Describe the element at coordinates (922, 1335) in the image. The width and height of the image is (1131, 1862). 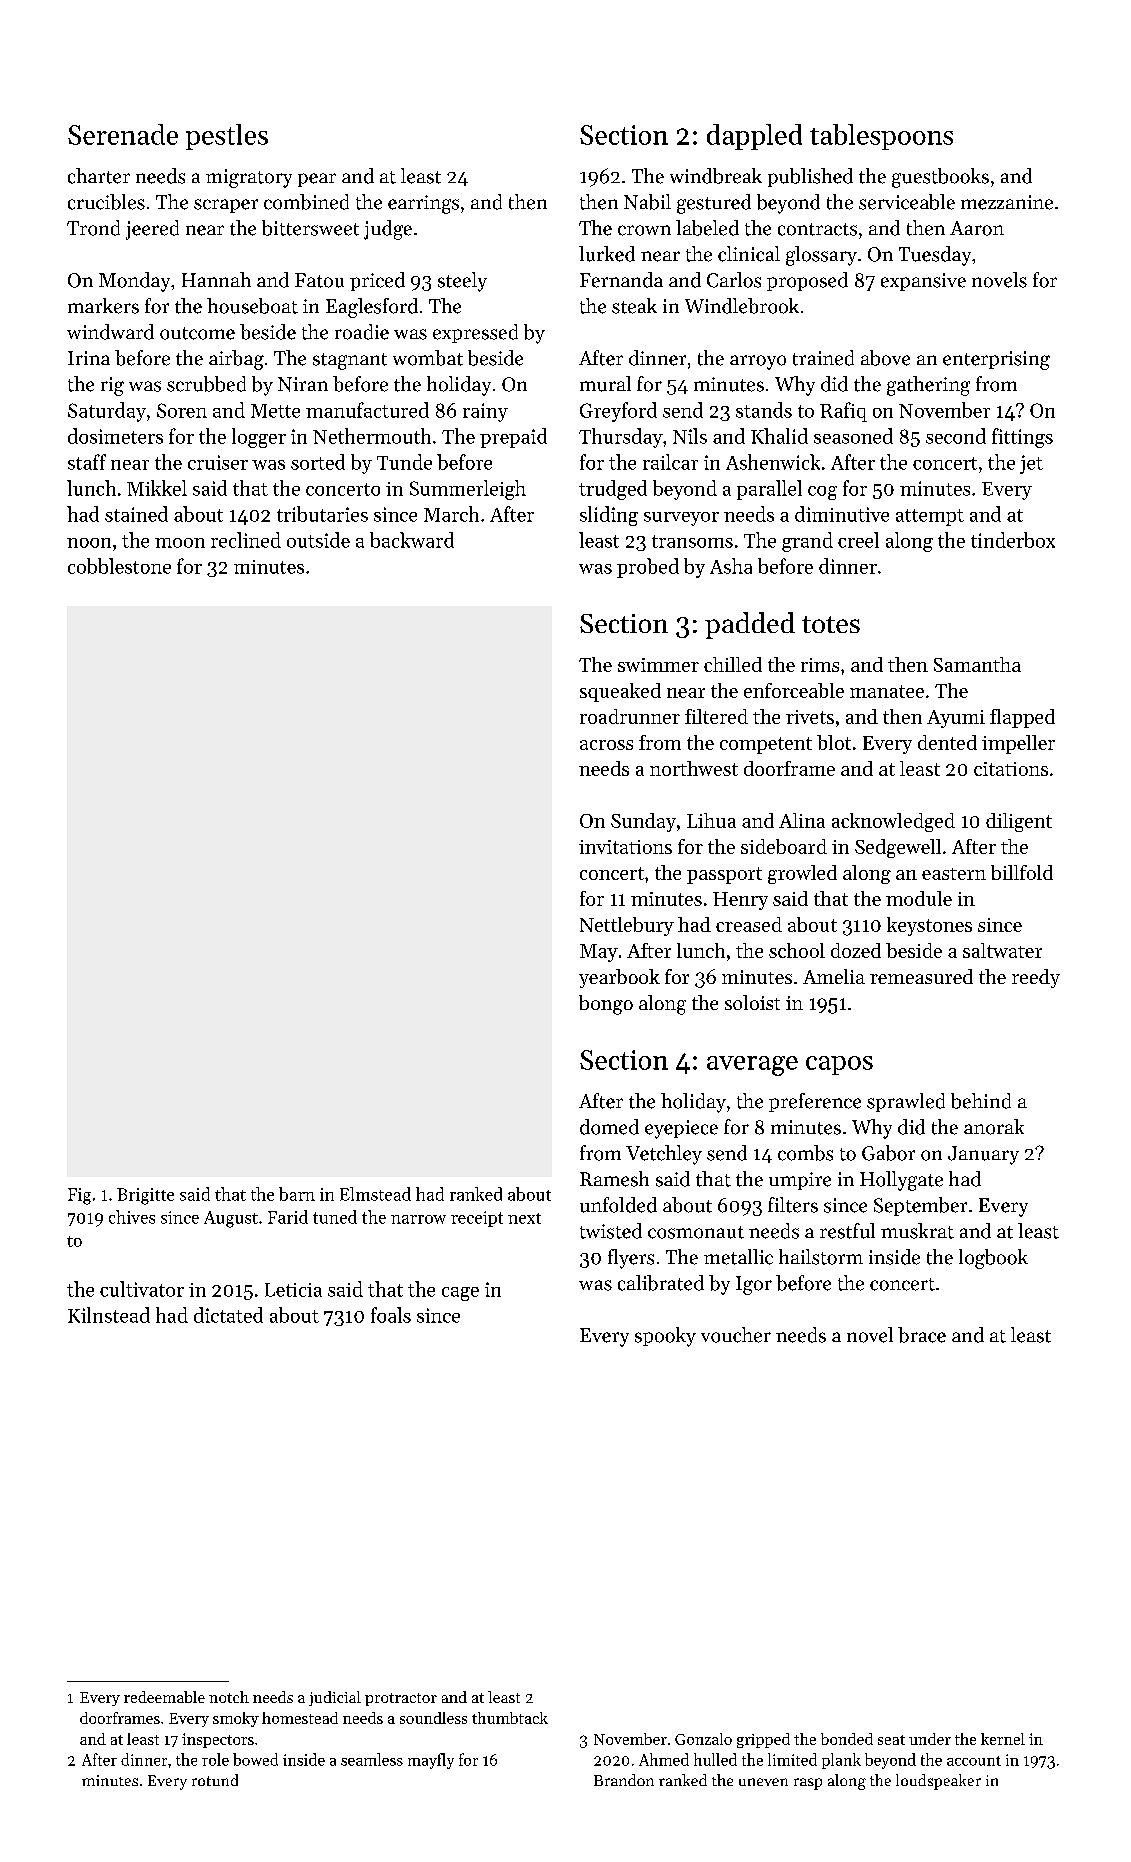
I see `brace` at that location.
